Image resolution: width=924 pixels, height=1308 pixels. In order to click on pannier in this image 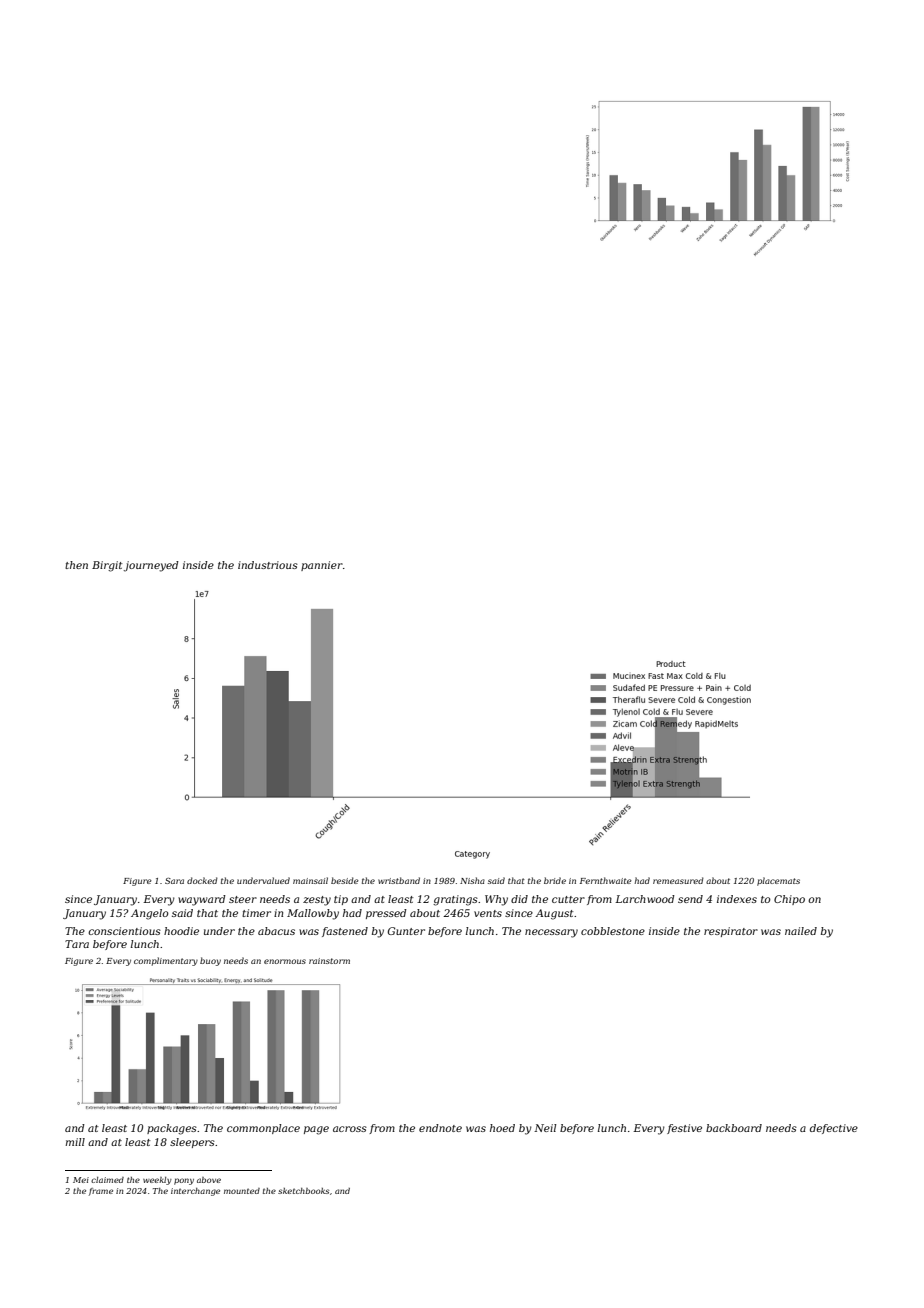, I will do `click(322, 566)`.
